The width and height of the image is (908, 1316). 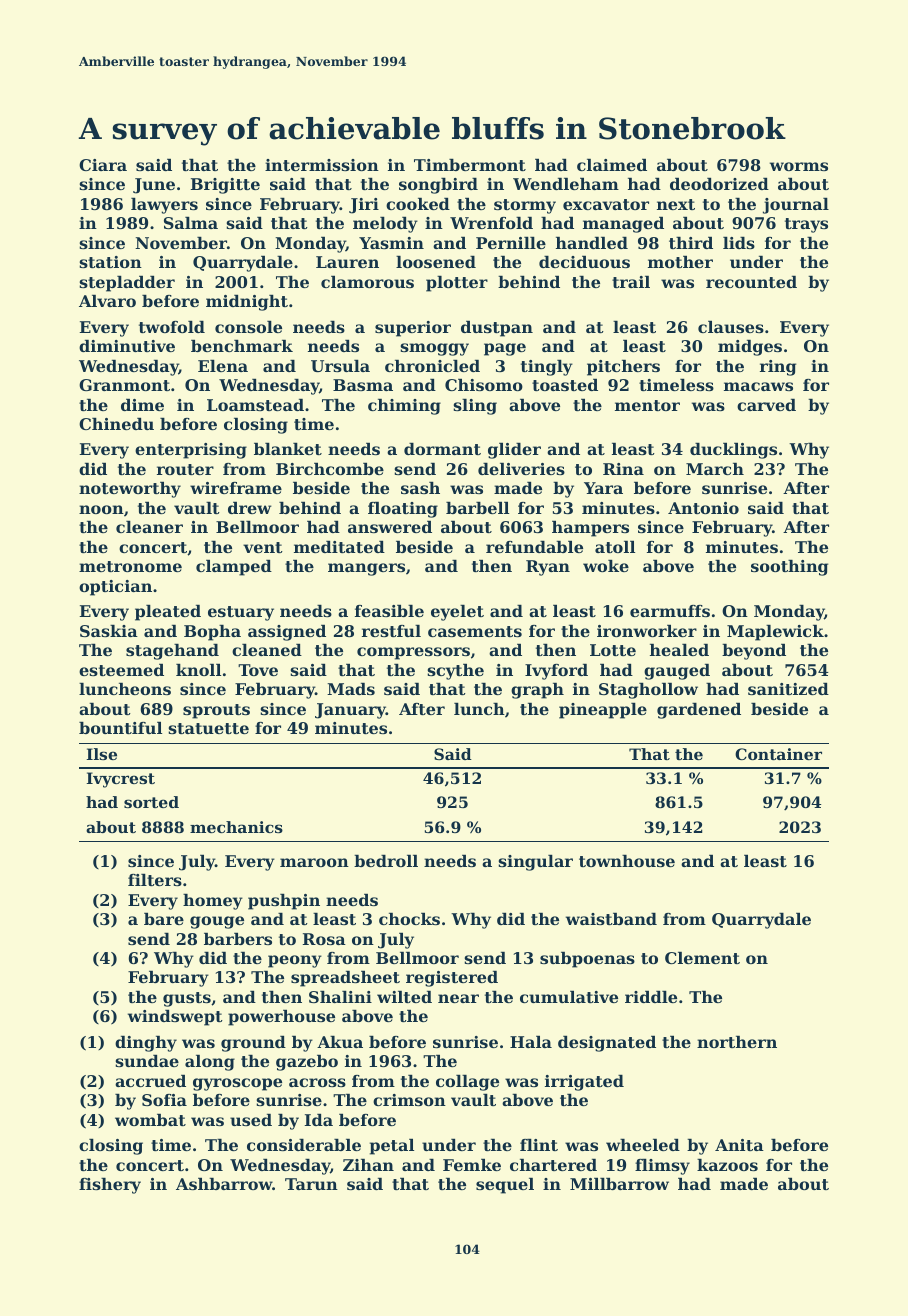 What do you see at coordinates (110, 1186) in the image?
I see `fishery` at bounding box center [110, 1186].
